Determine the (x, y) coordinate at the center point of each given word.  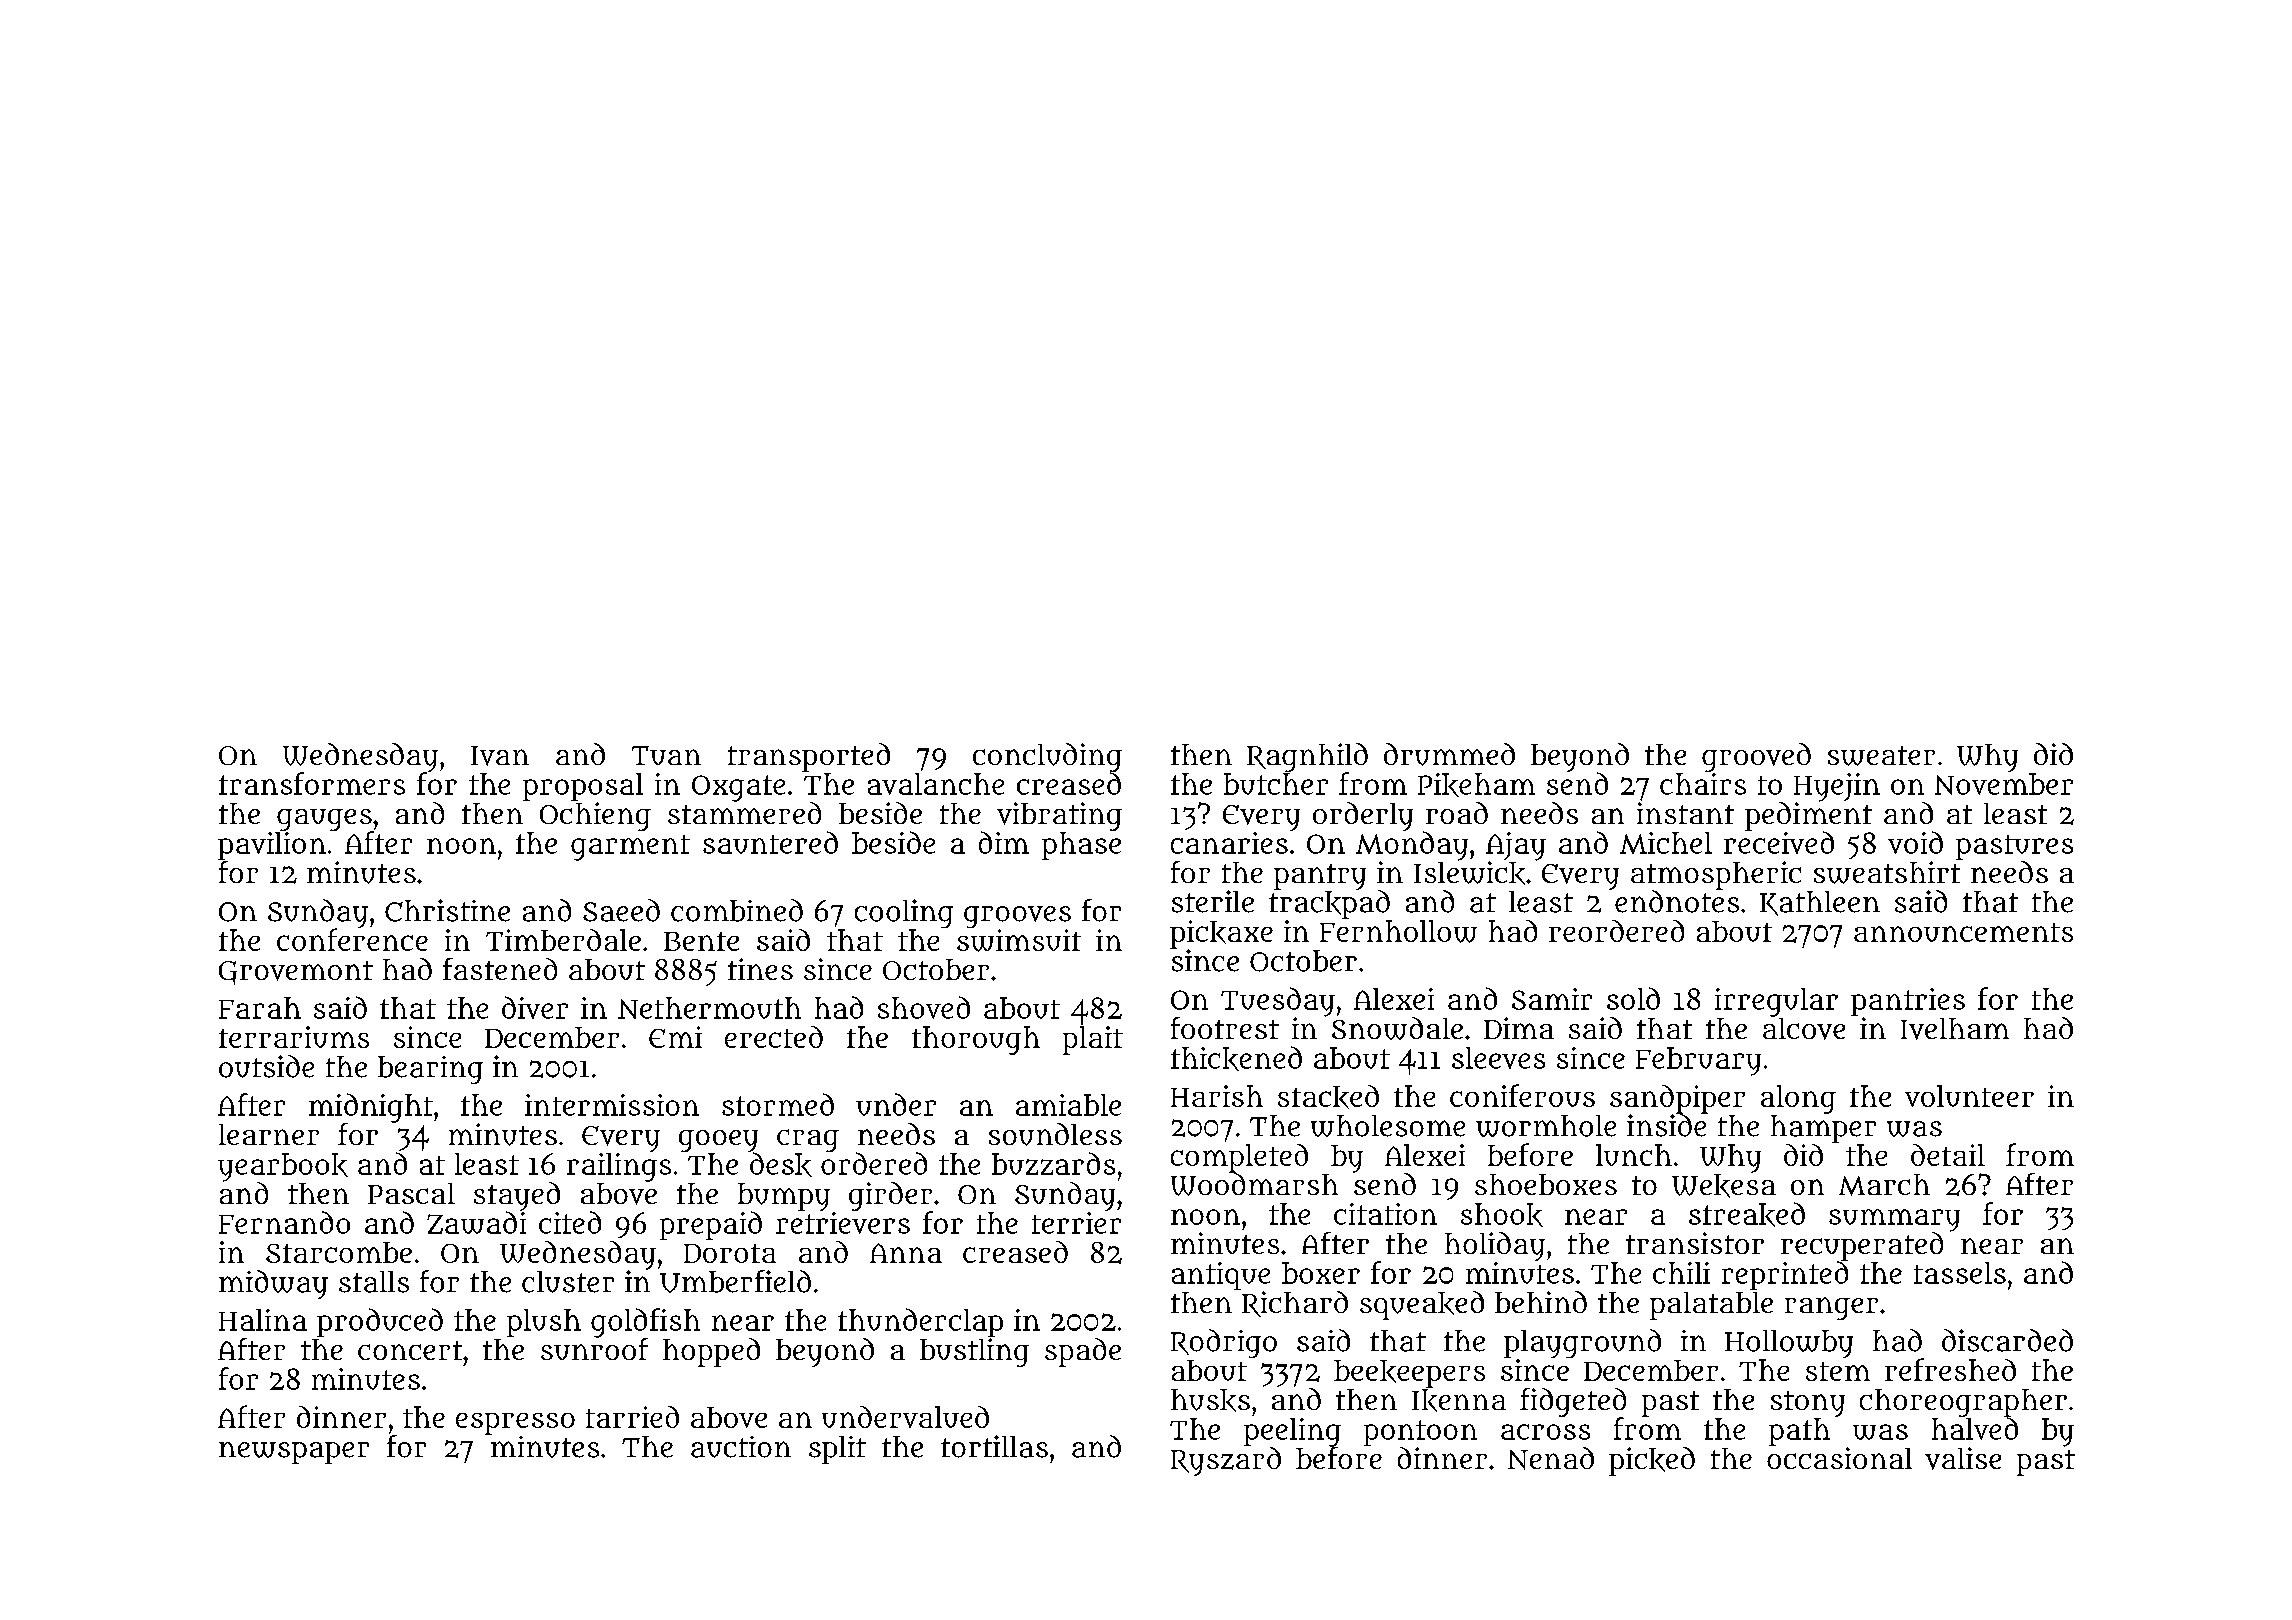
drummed (1449, 754)
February (1698, 1061)
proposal (583, 787)
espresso (515, 1424)
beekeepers (1409, 1374)
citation (1385, 1214)
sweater (1881, 756)
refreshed (1950, 1369)
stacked (1328, 1097)
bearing (430, 1070)
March (1884, 1185)
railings (619, 1167)
